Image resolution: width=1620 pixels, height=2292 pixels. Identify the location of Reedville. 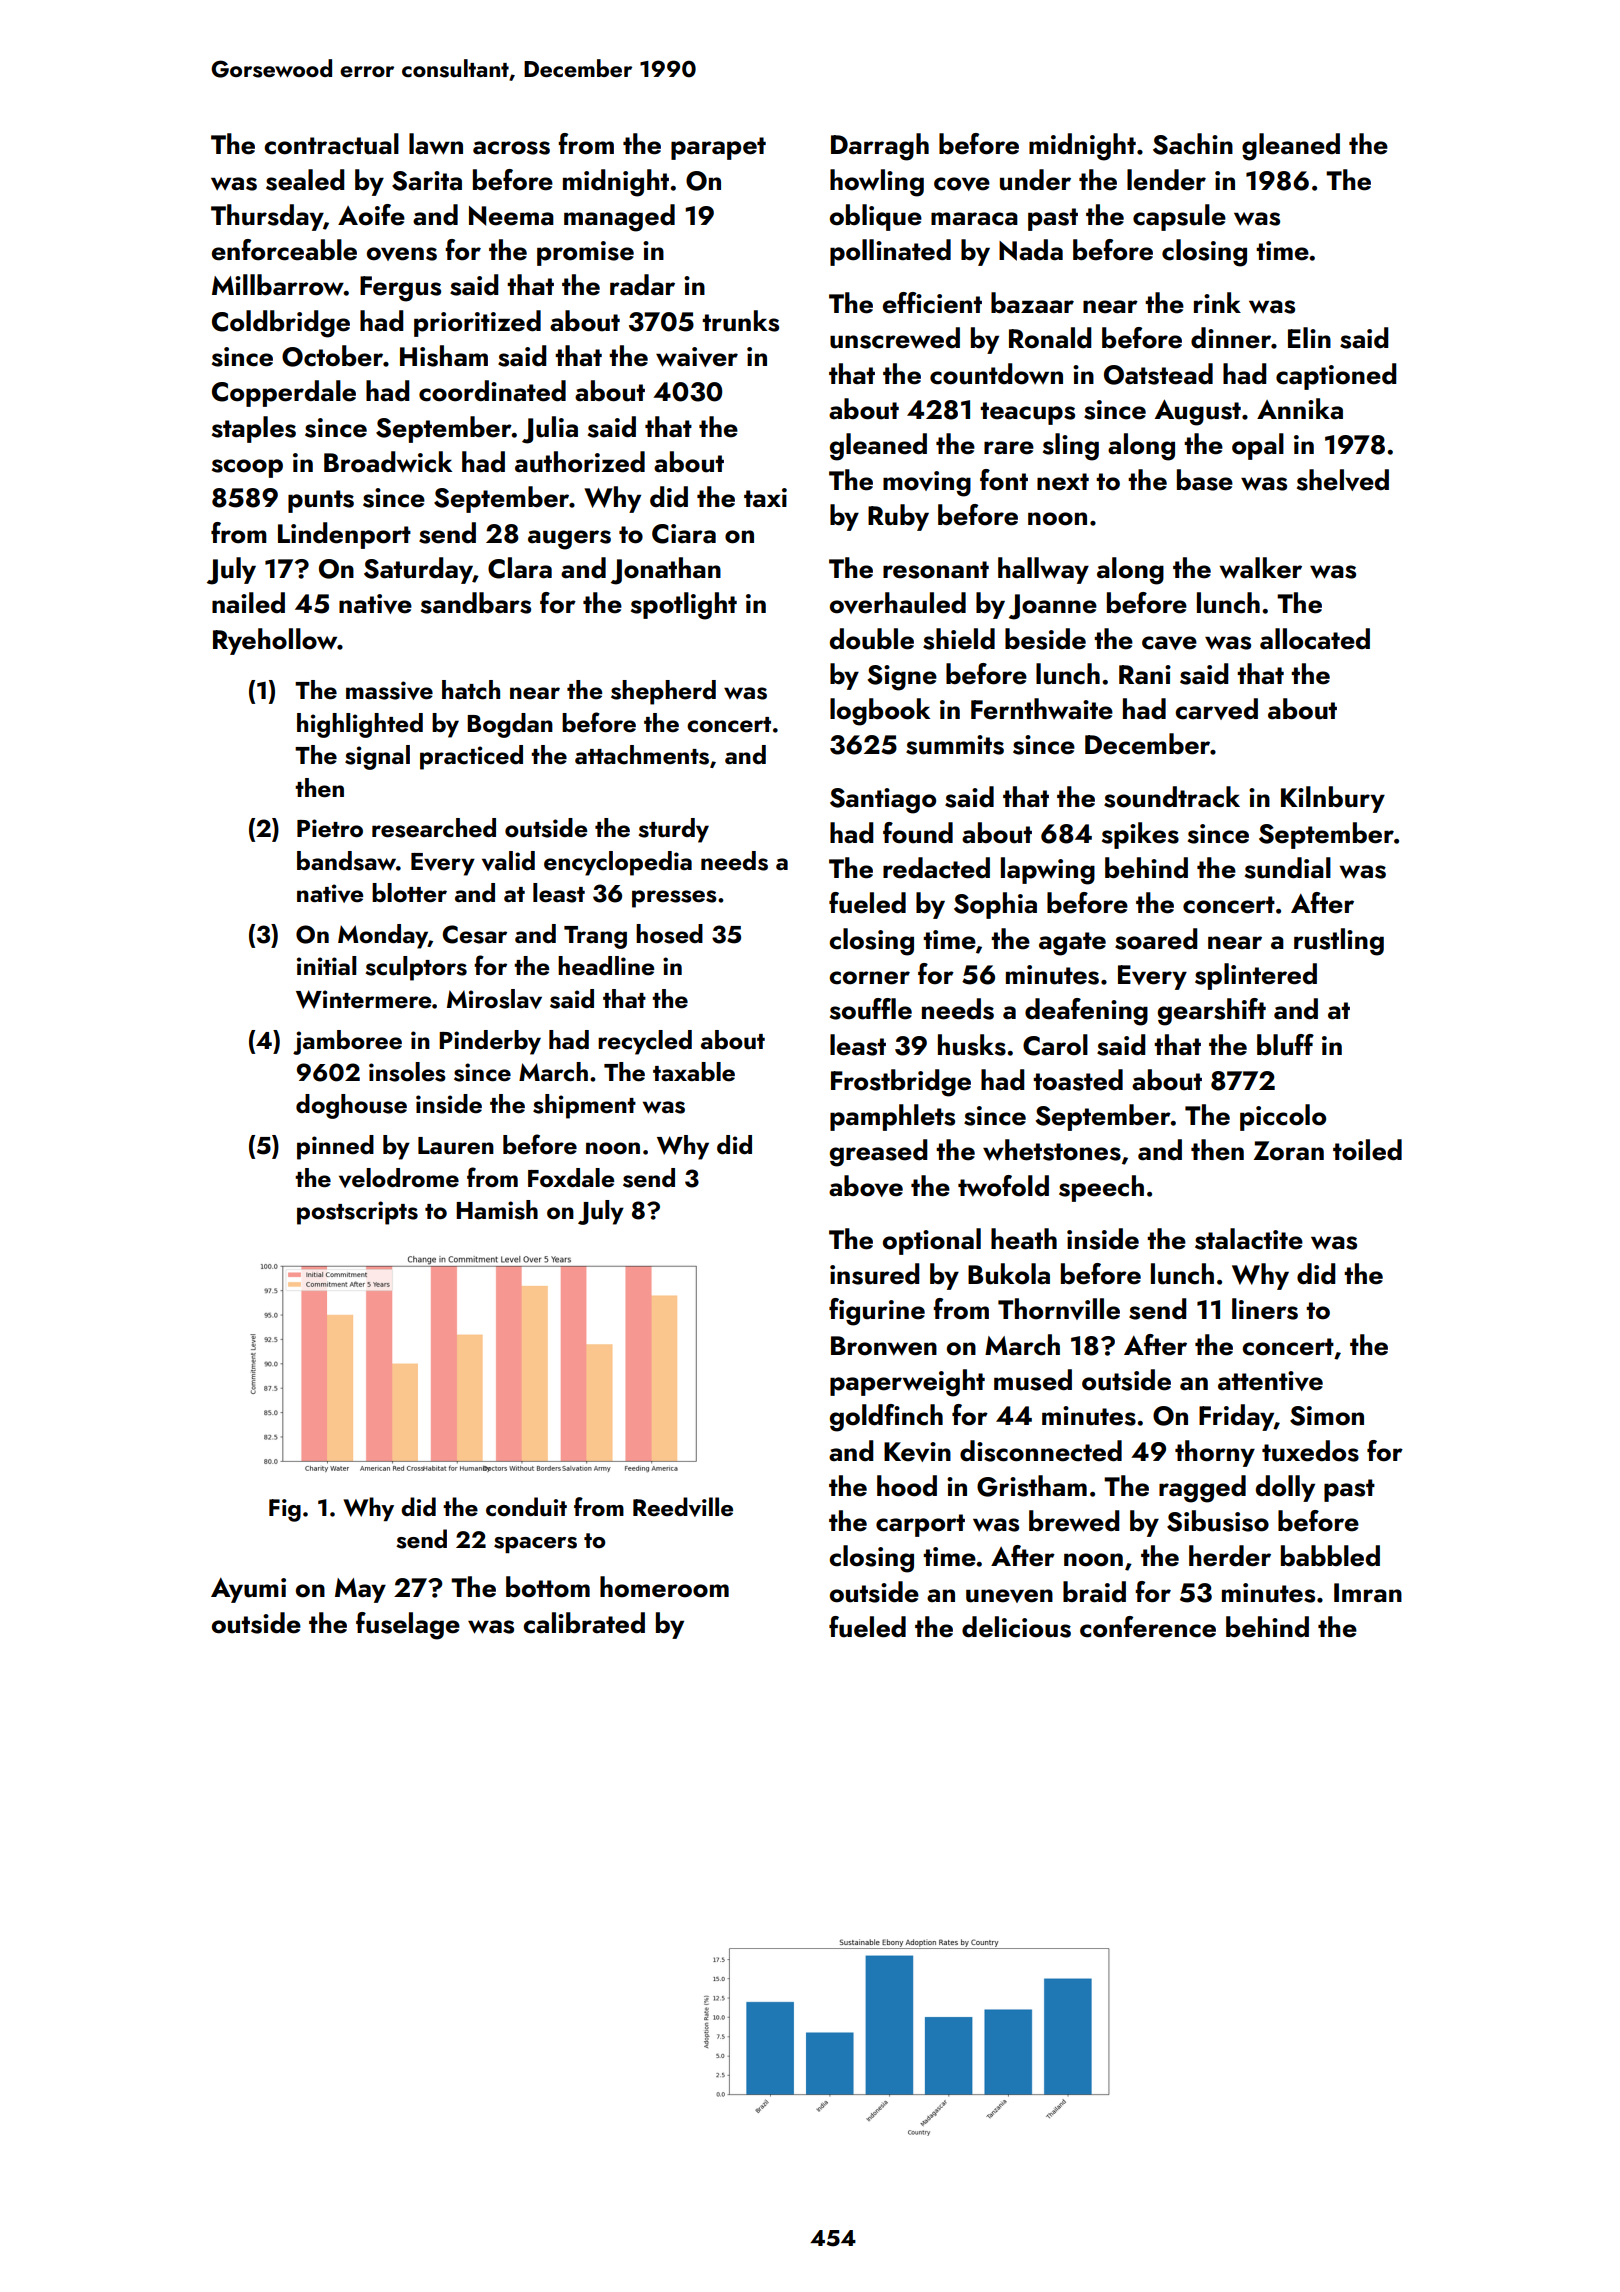
(683, 1507).
